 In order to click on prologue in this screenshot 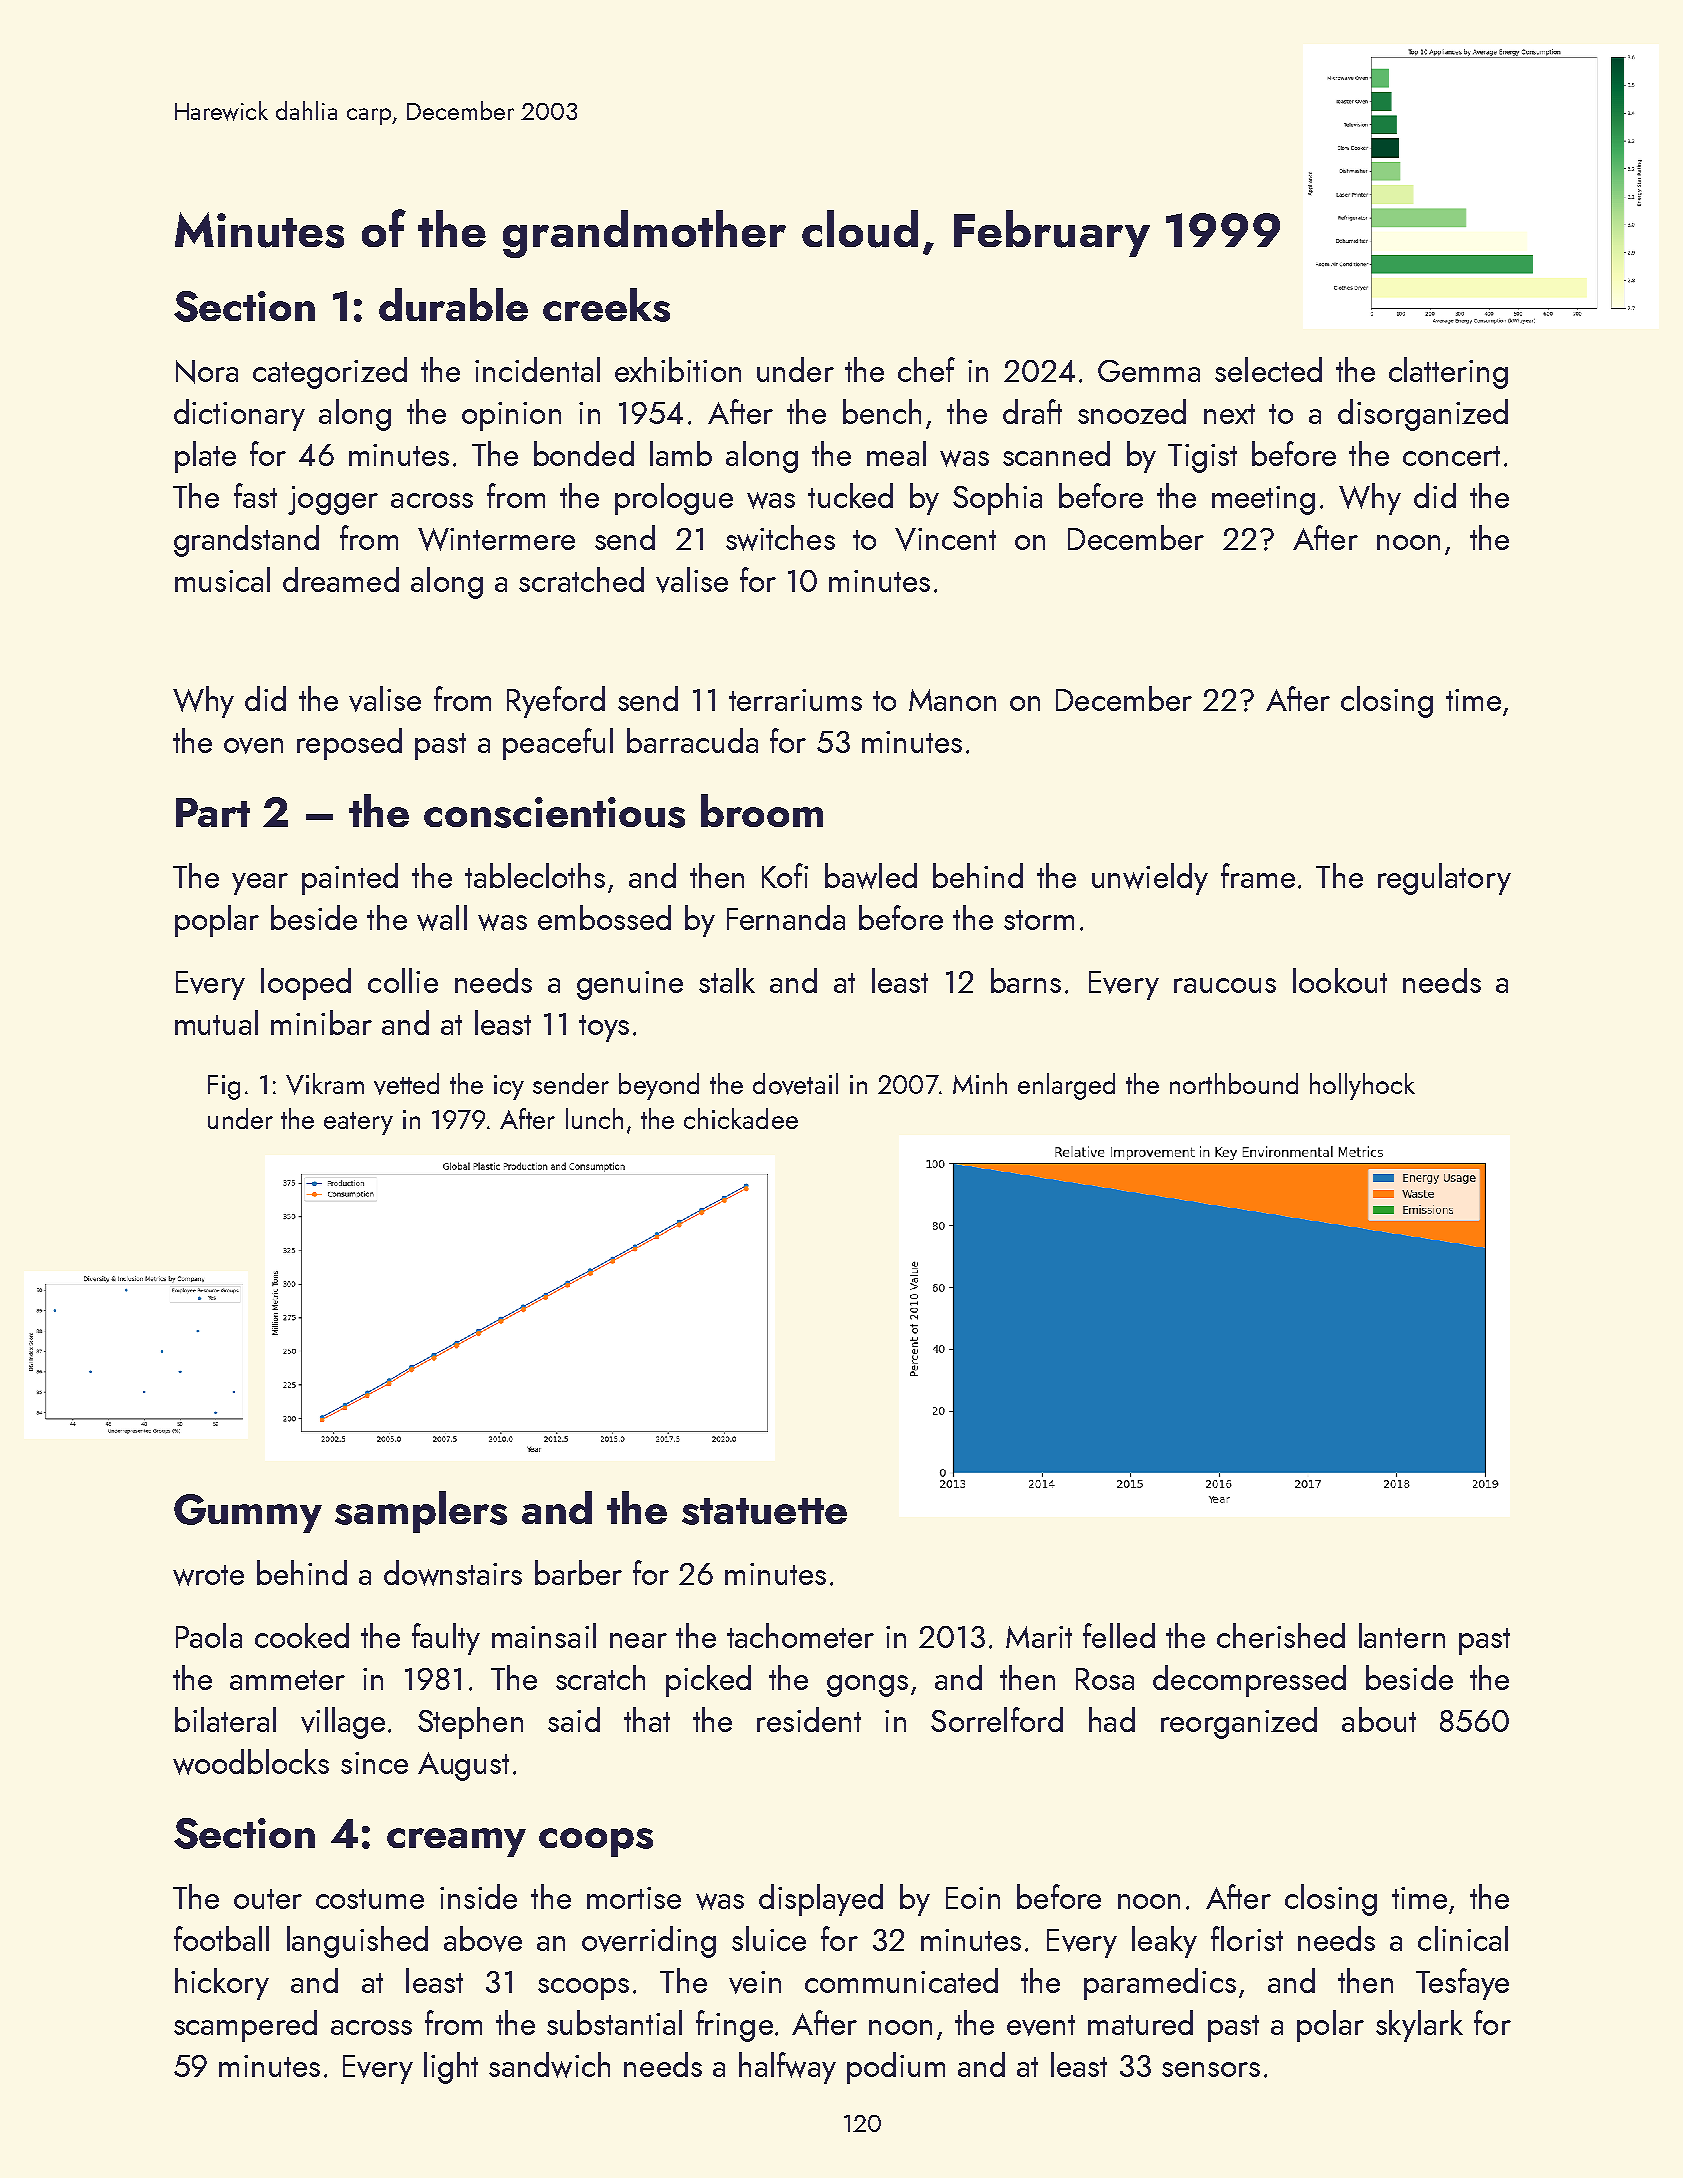, I will do `click(674, 499)`.
